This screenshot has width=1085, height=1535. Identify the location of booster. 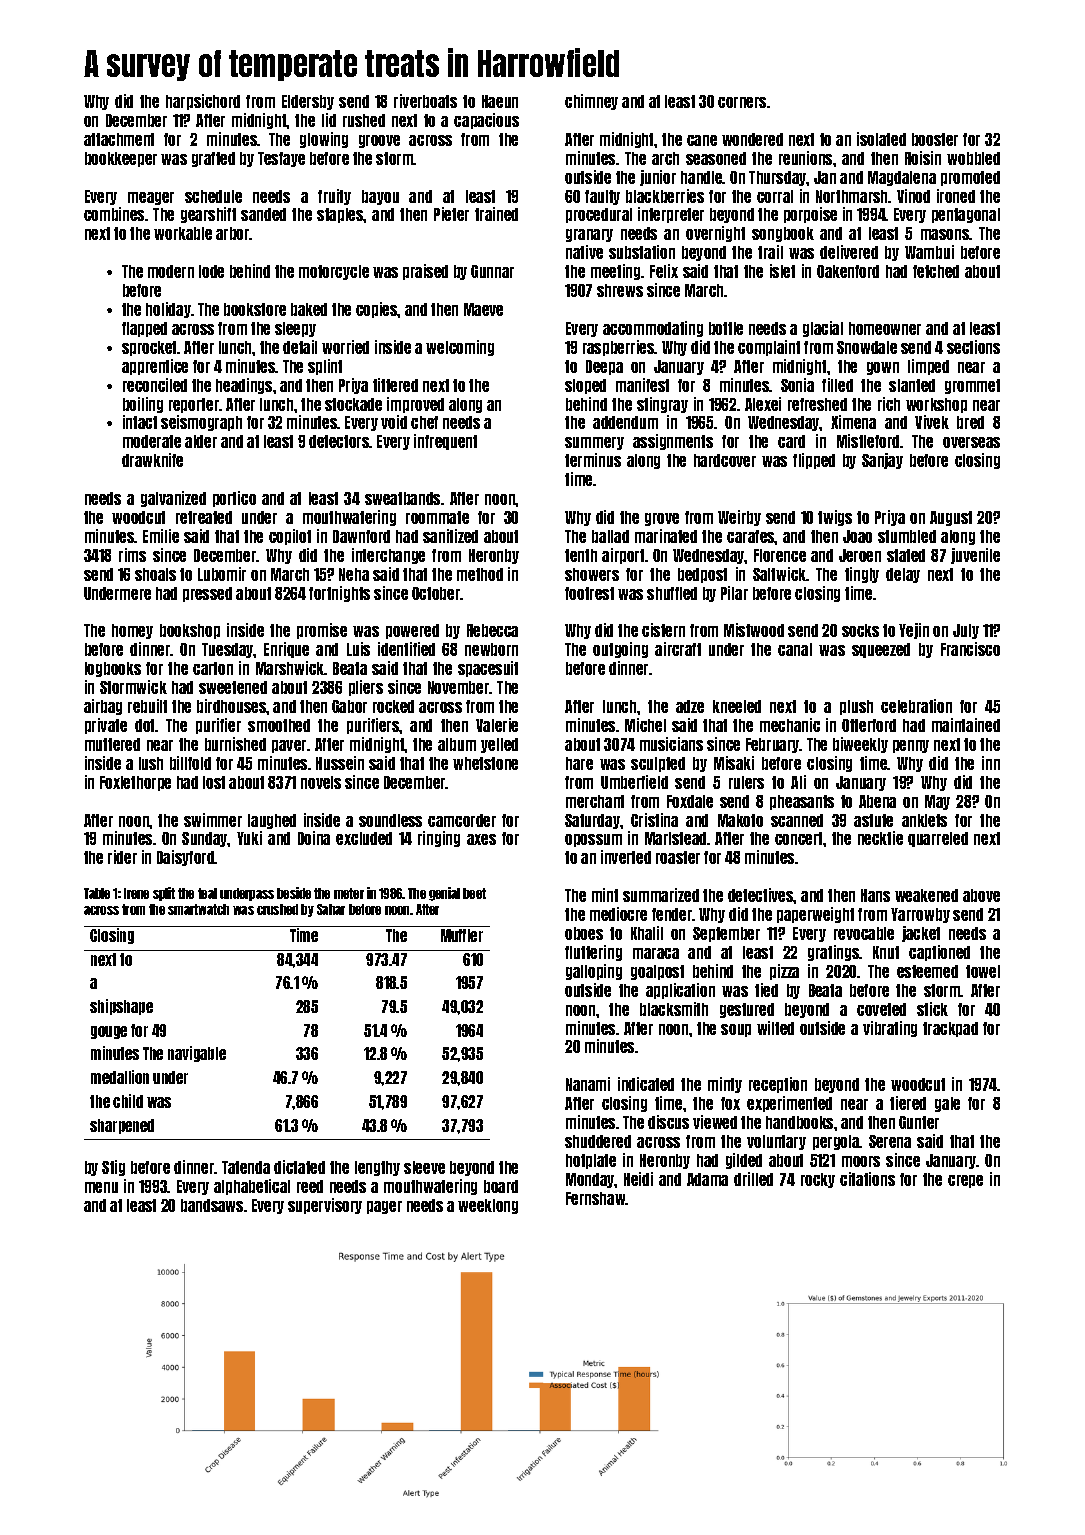
(935, 139).
